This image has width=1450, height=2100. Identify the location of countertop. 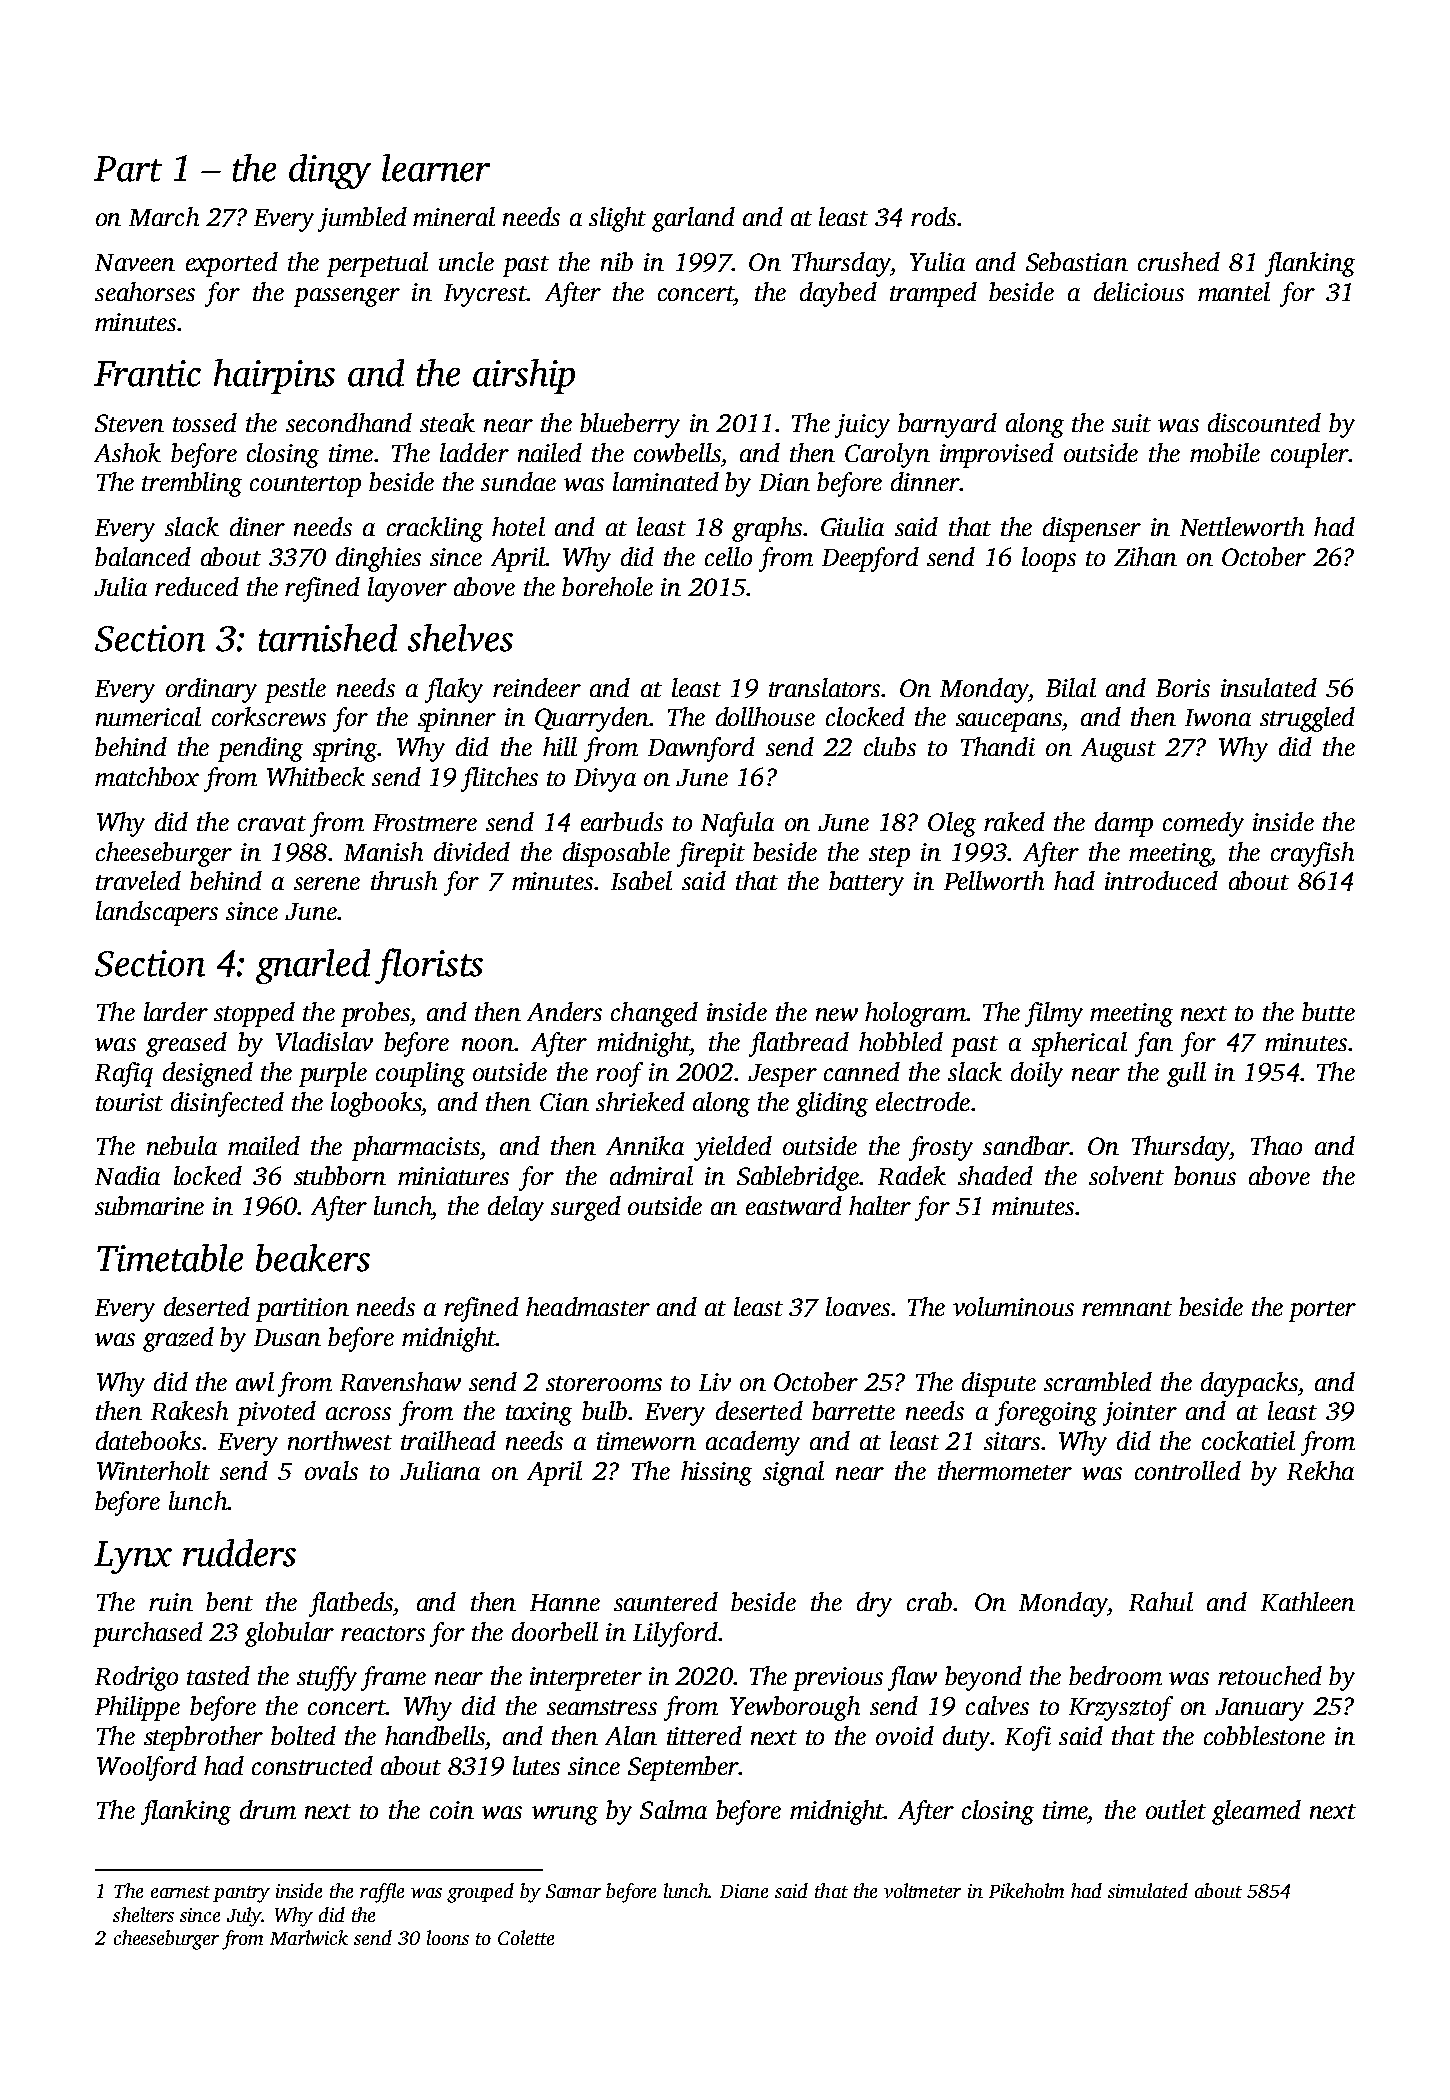
(305, 486).
